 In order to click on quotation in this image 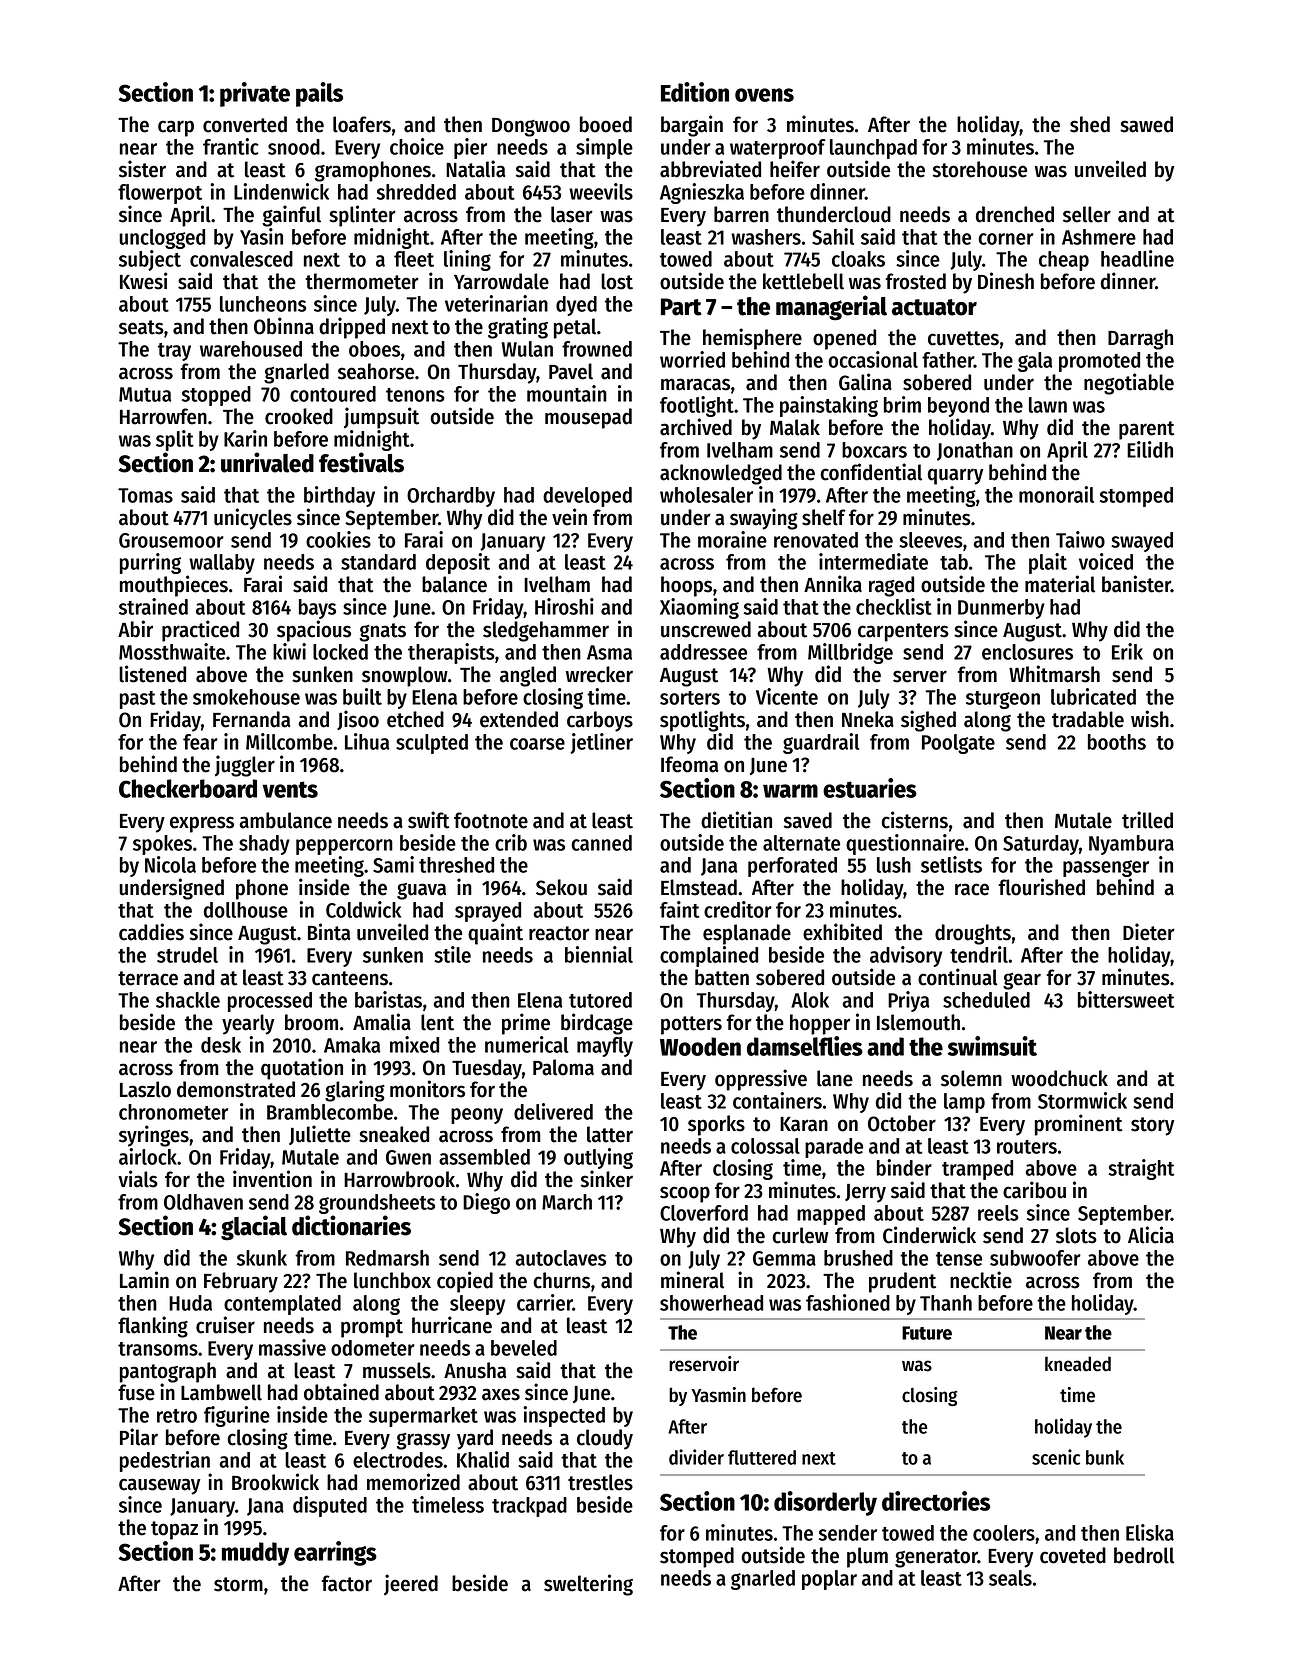, I will do `click(302, 1069)`.
